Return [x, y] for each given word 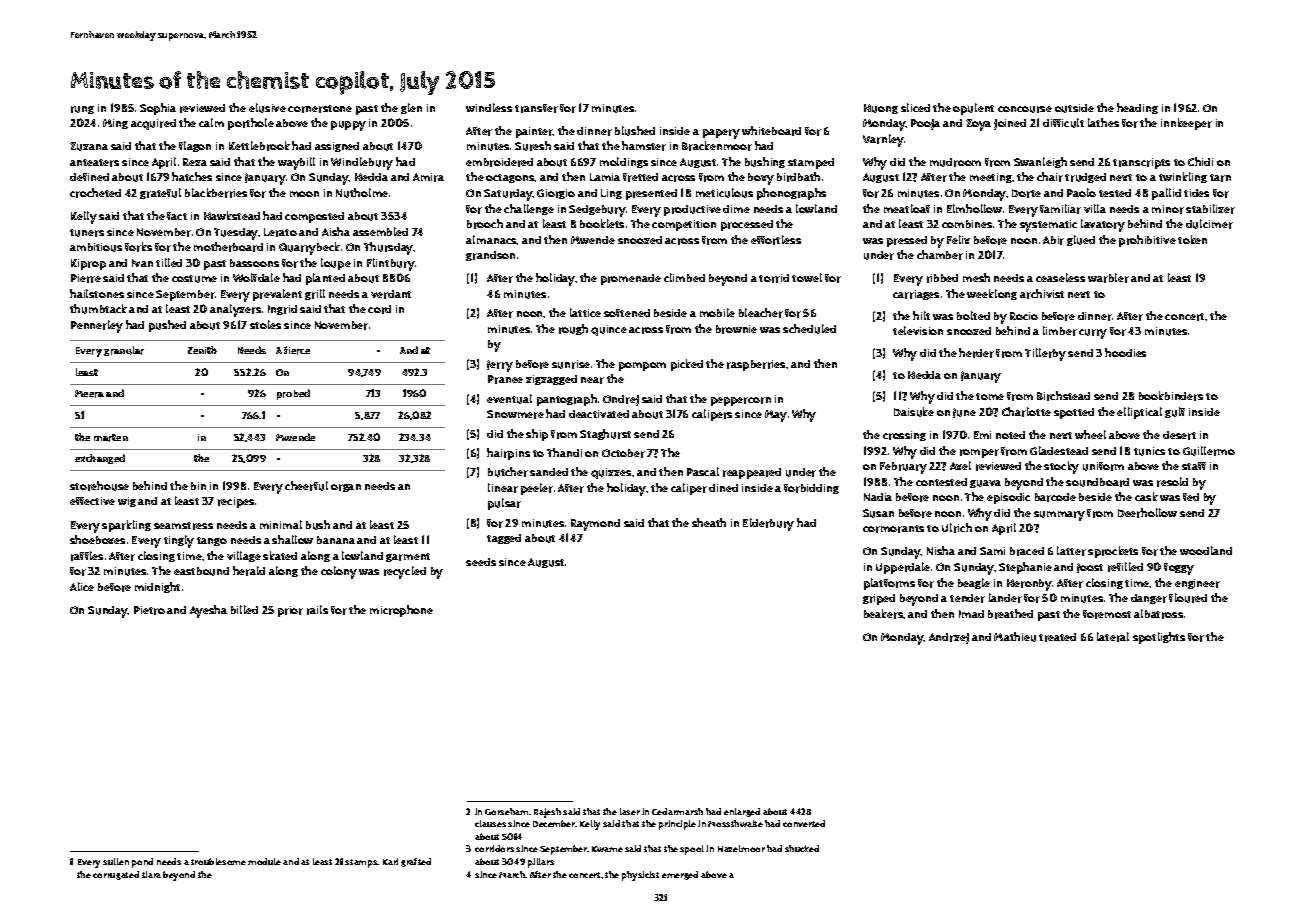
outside [1074, 108]
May [776, 416]
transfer [536, 108]
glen [411, 108]
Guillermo [1209, 451]
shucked [802, 848]
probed [293, 394]
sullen [116, 861]
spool [692, 850]
